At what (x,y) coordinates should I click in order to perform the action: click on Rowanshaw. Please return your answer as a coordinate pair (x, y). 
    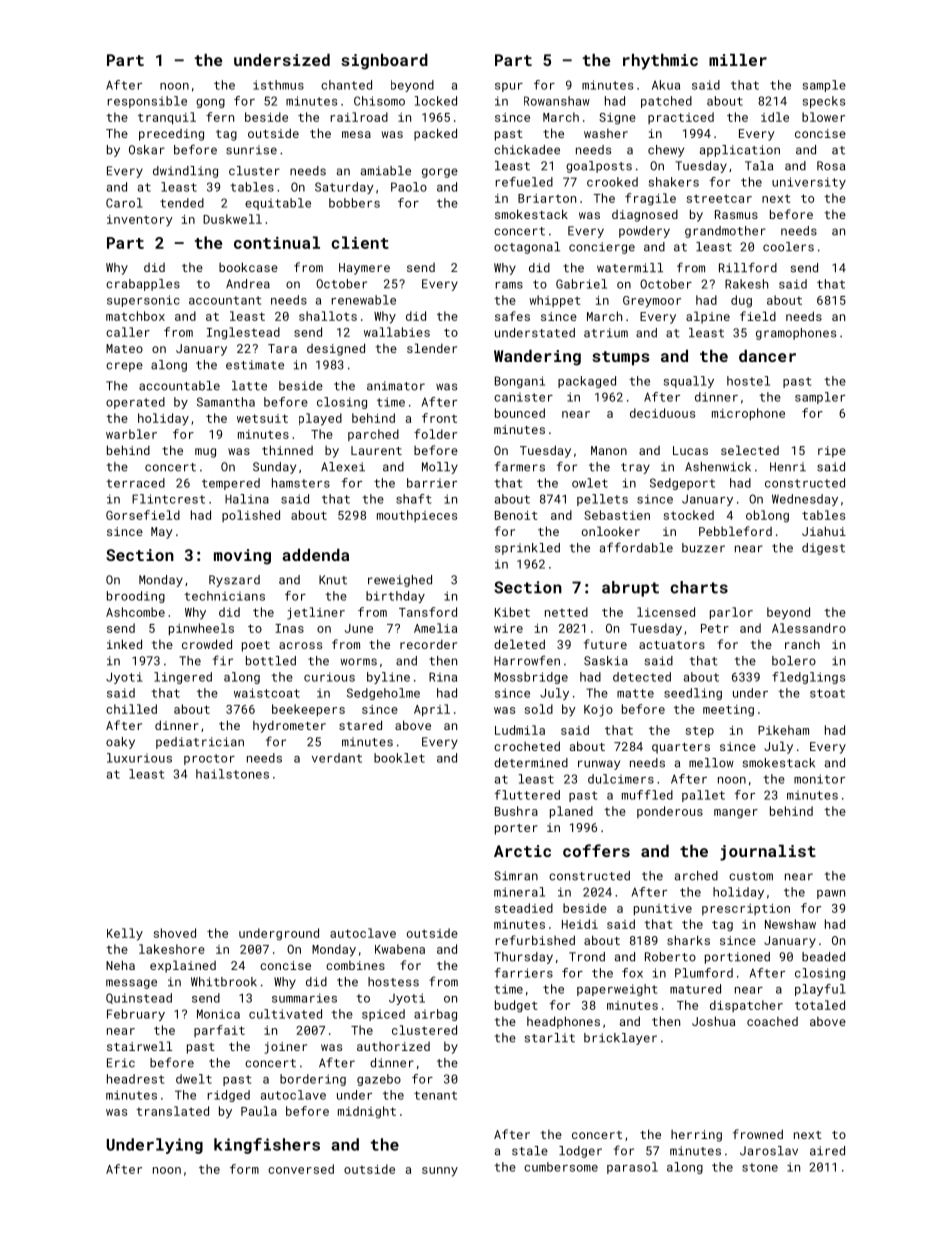
    Looking at the image, I should click on (557, 101).
